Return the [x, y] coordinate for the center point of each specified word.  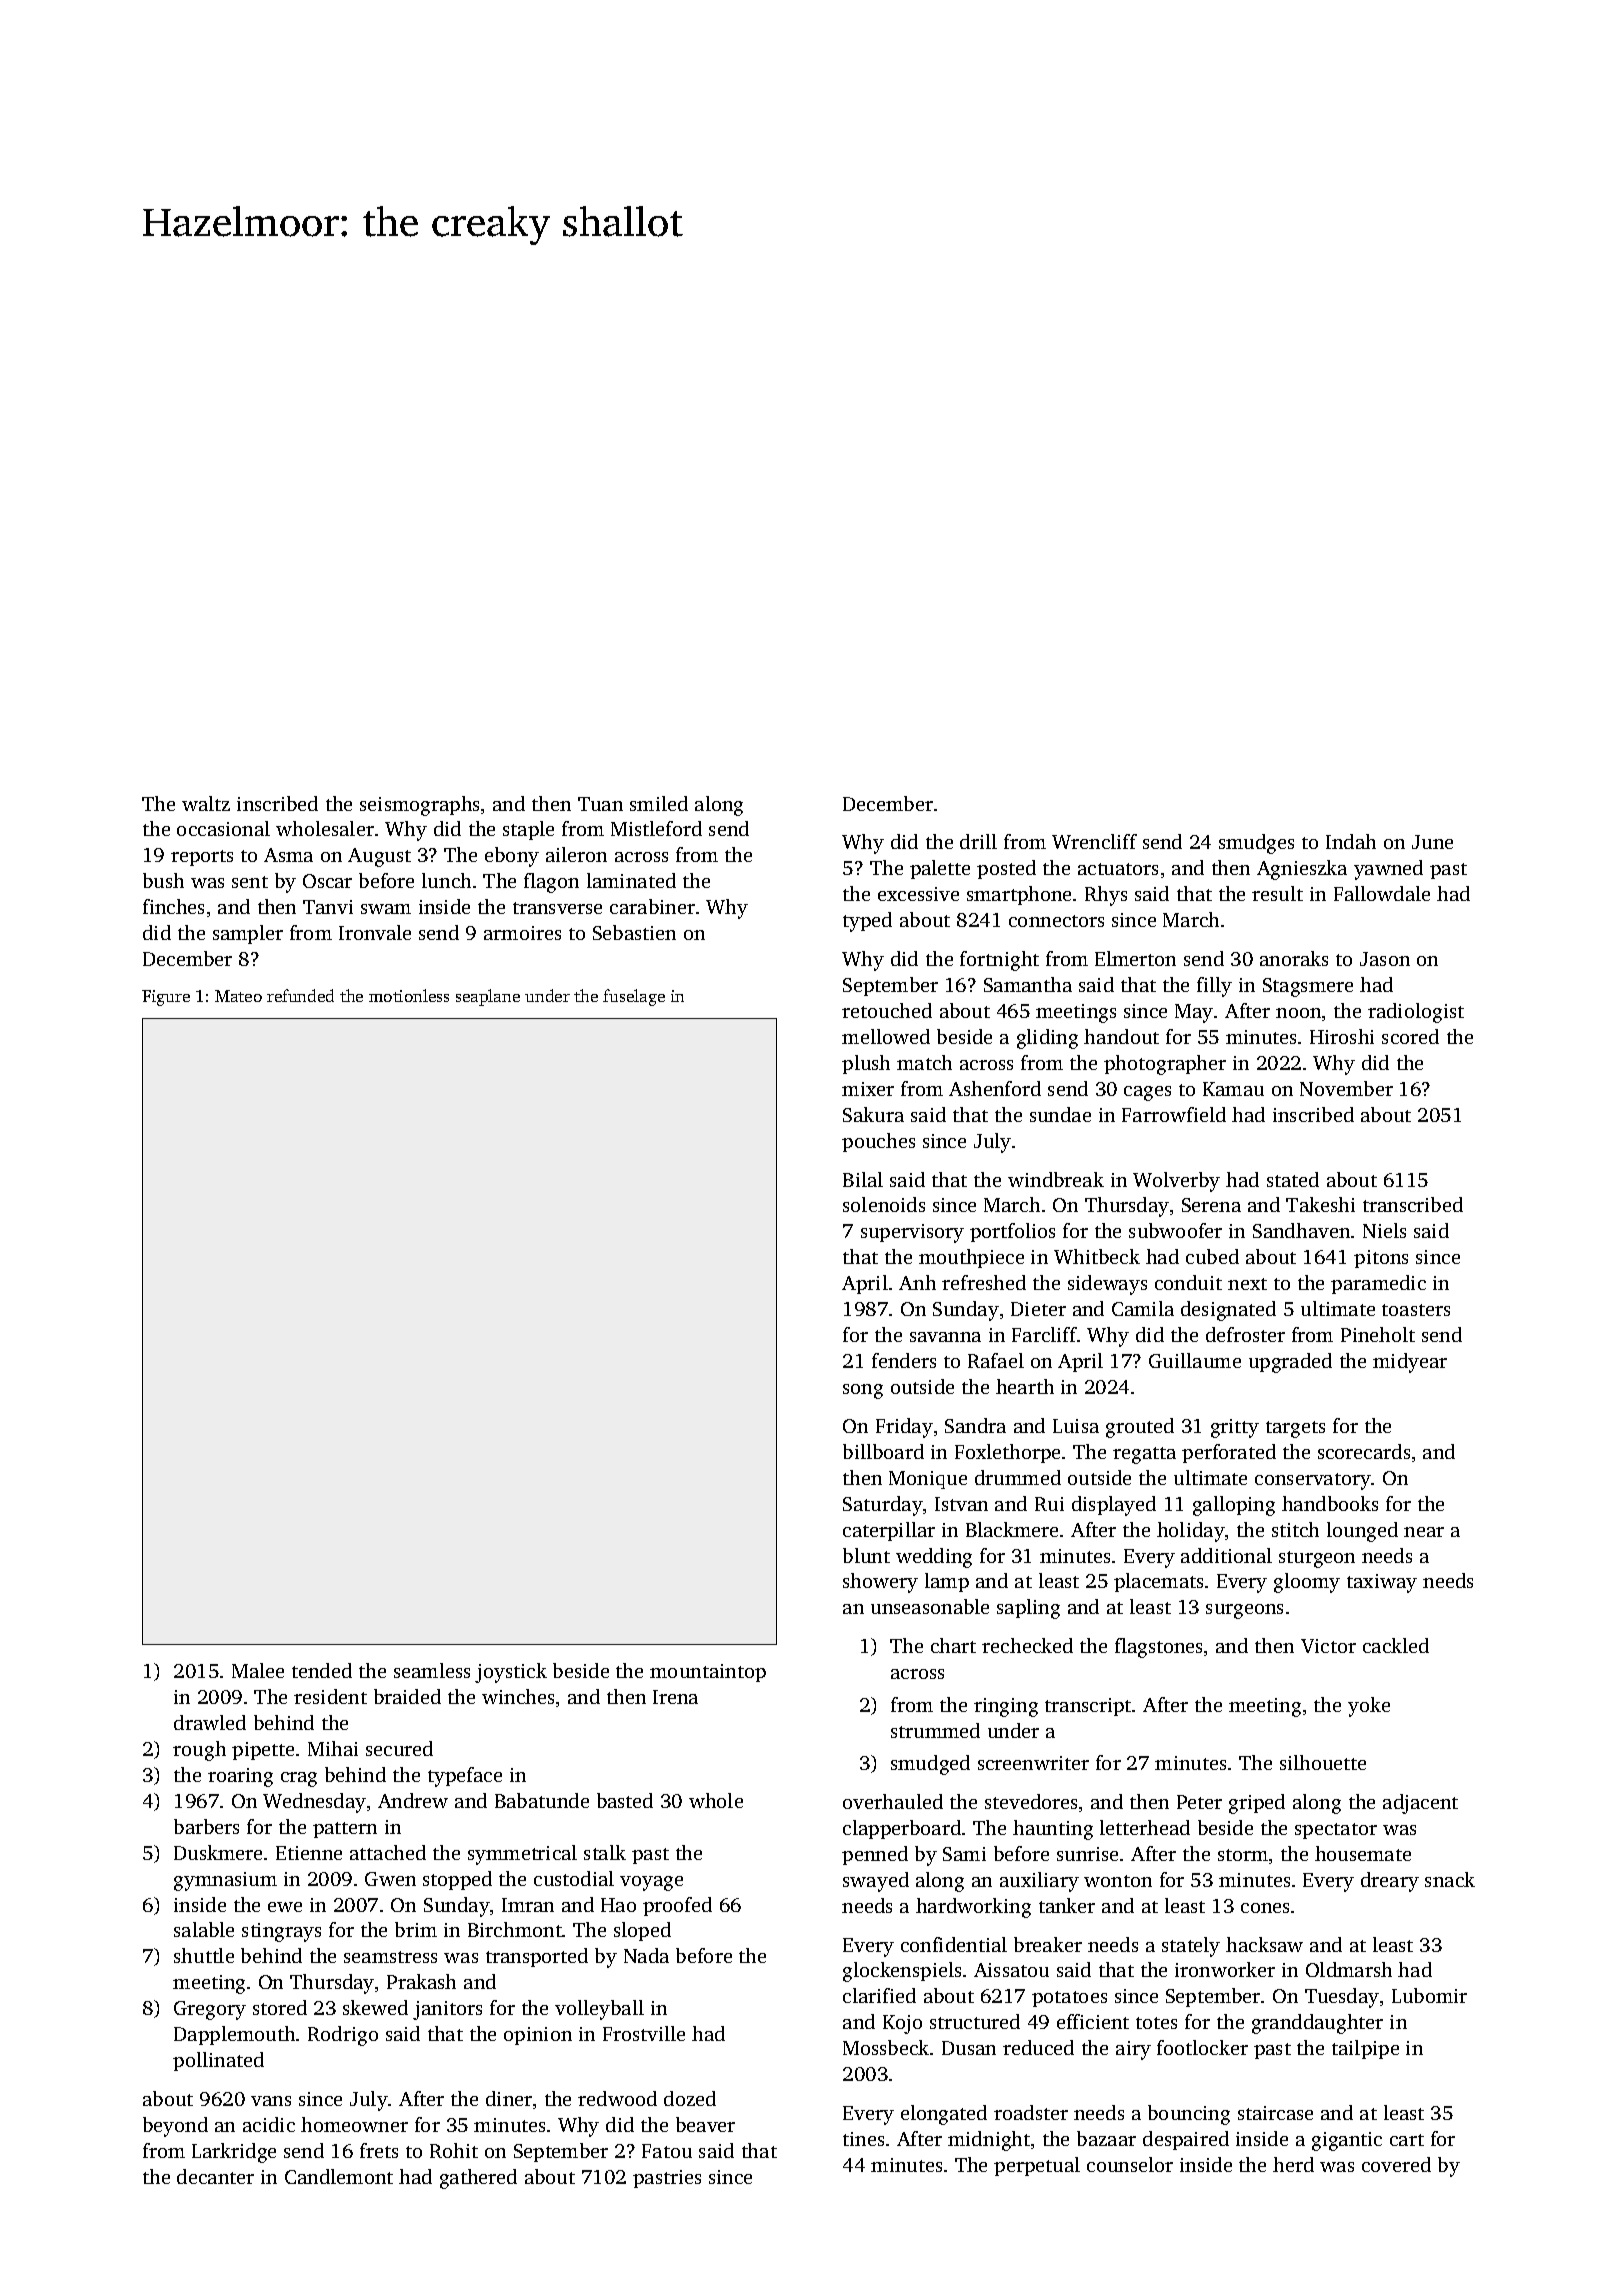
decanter [215, 2176]
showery [880, 1583]
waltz [206, 803]
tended [322, 1670]
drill [978, 841]
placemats [1158, 1582]
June [1432, 842]
